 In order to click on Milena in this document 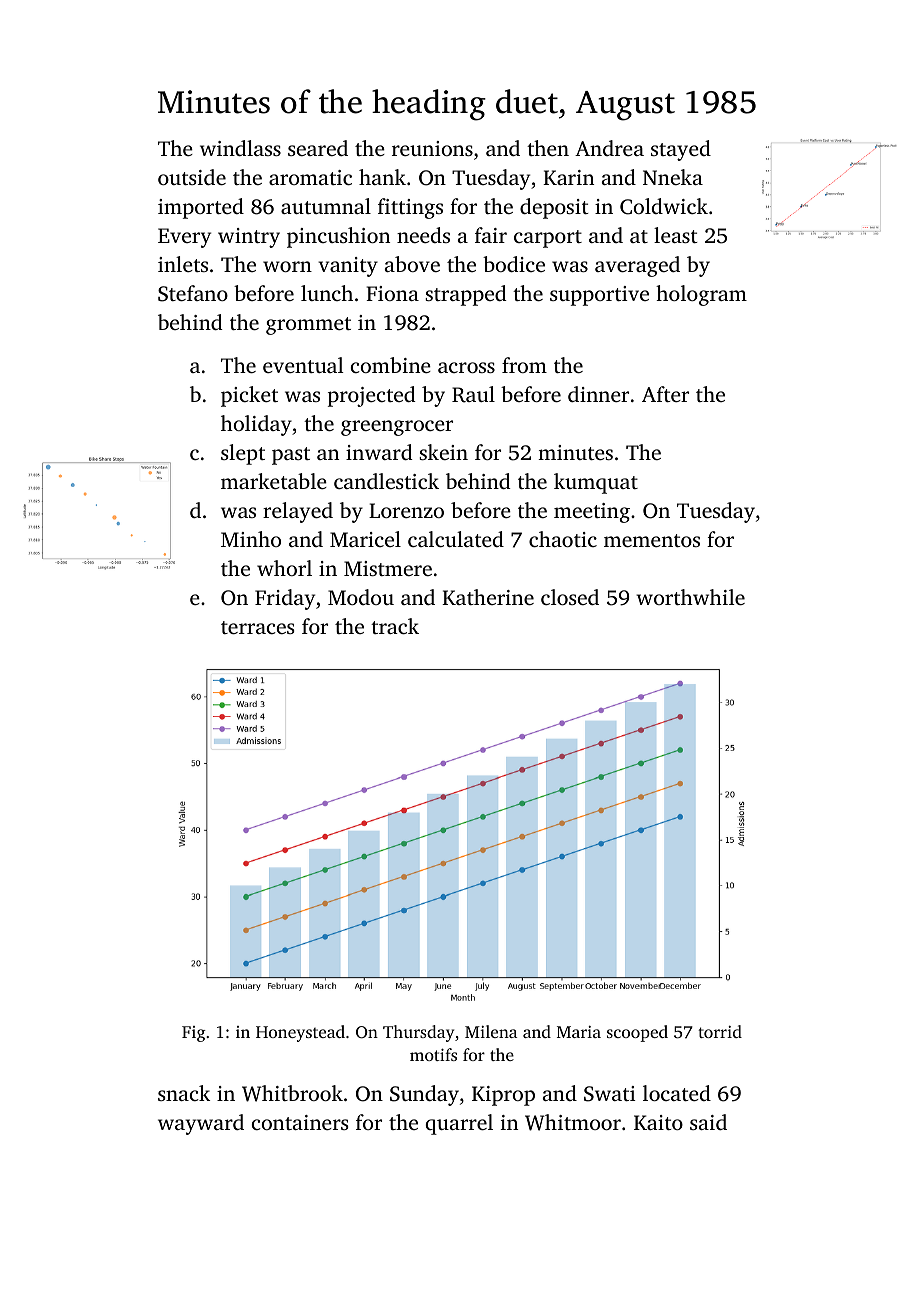, I will do `click(491, 1031)`.
